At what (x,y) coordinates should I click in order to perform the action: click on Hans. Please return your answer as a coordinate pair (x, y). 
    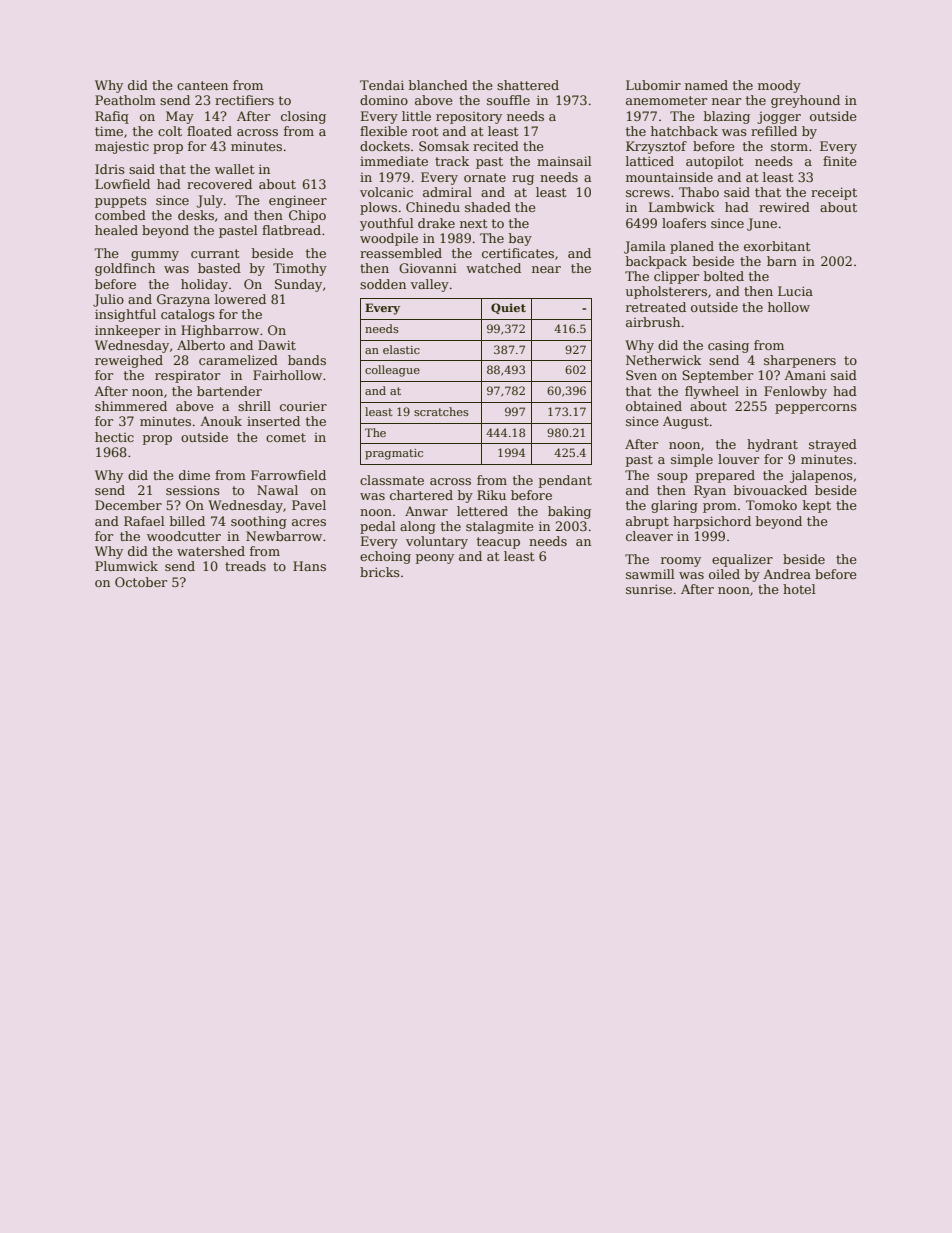
    Looking at the image, I should click on (309, 566).
